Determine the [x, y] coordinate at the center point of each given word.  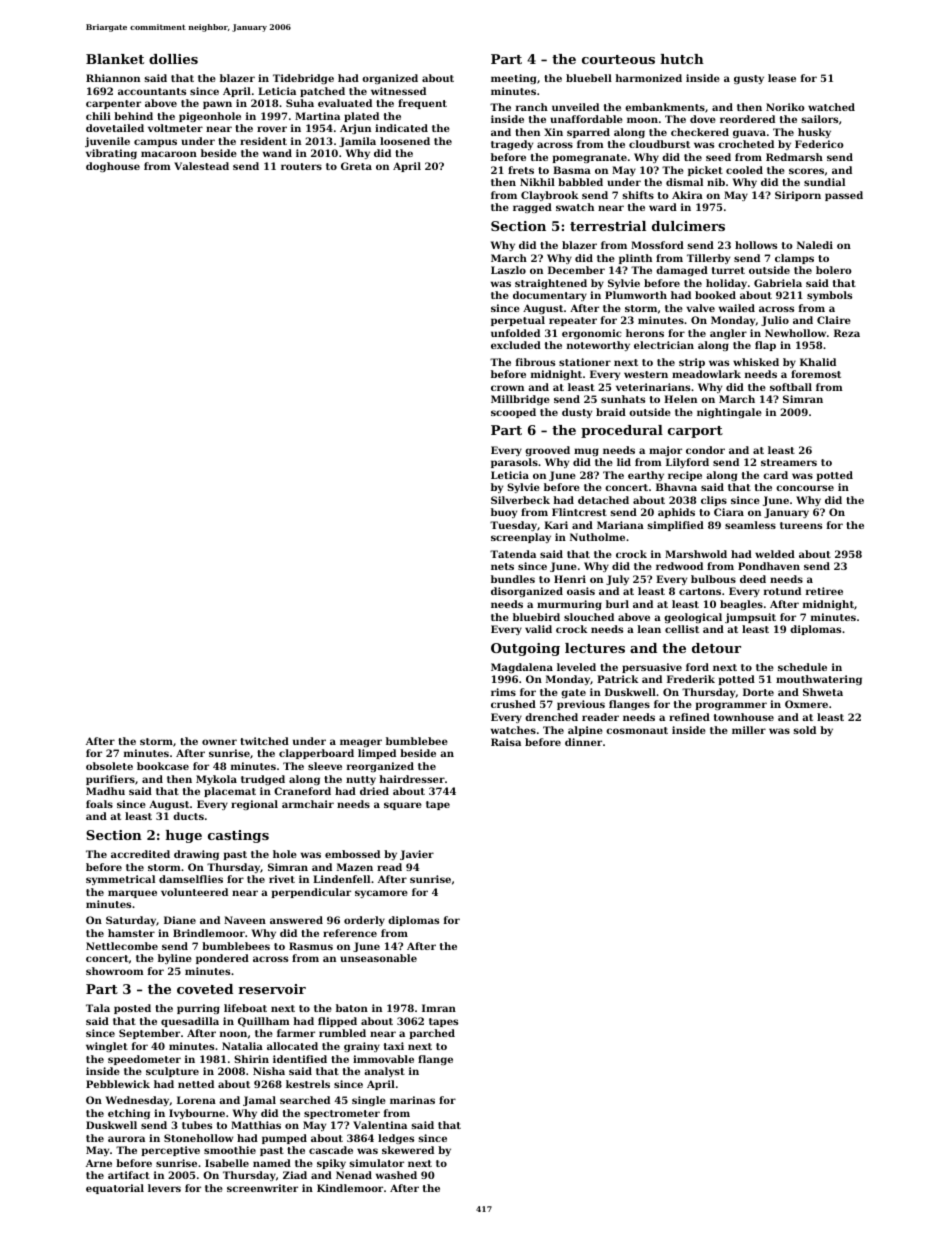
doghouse [113, 167]
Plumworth [636, 295]
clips [714, 501]
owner [219, 742]
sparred [588, 133]
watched [831, 107]
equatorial [115, 1189]
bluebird [536, 617]
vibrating [111, 154]
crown [507, 388]
